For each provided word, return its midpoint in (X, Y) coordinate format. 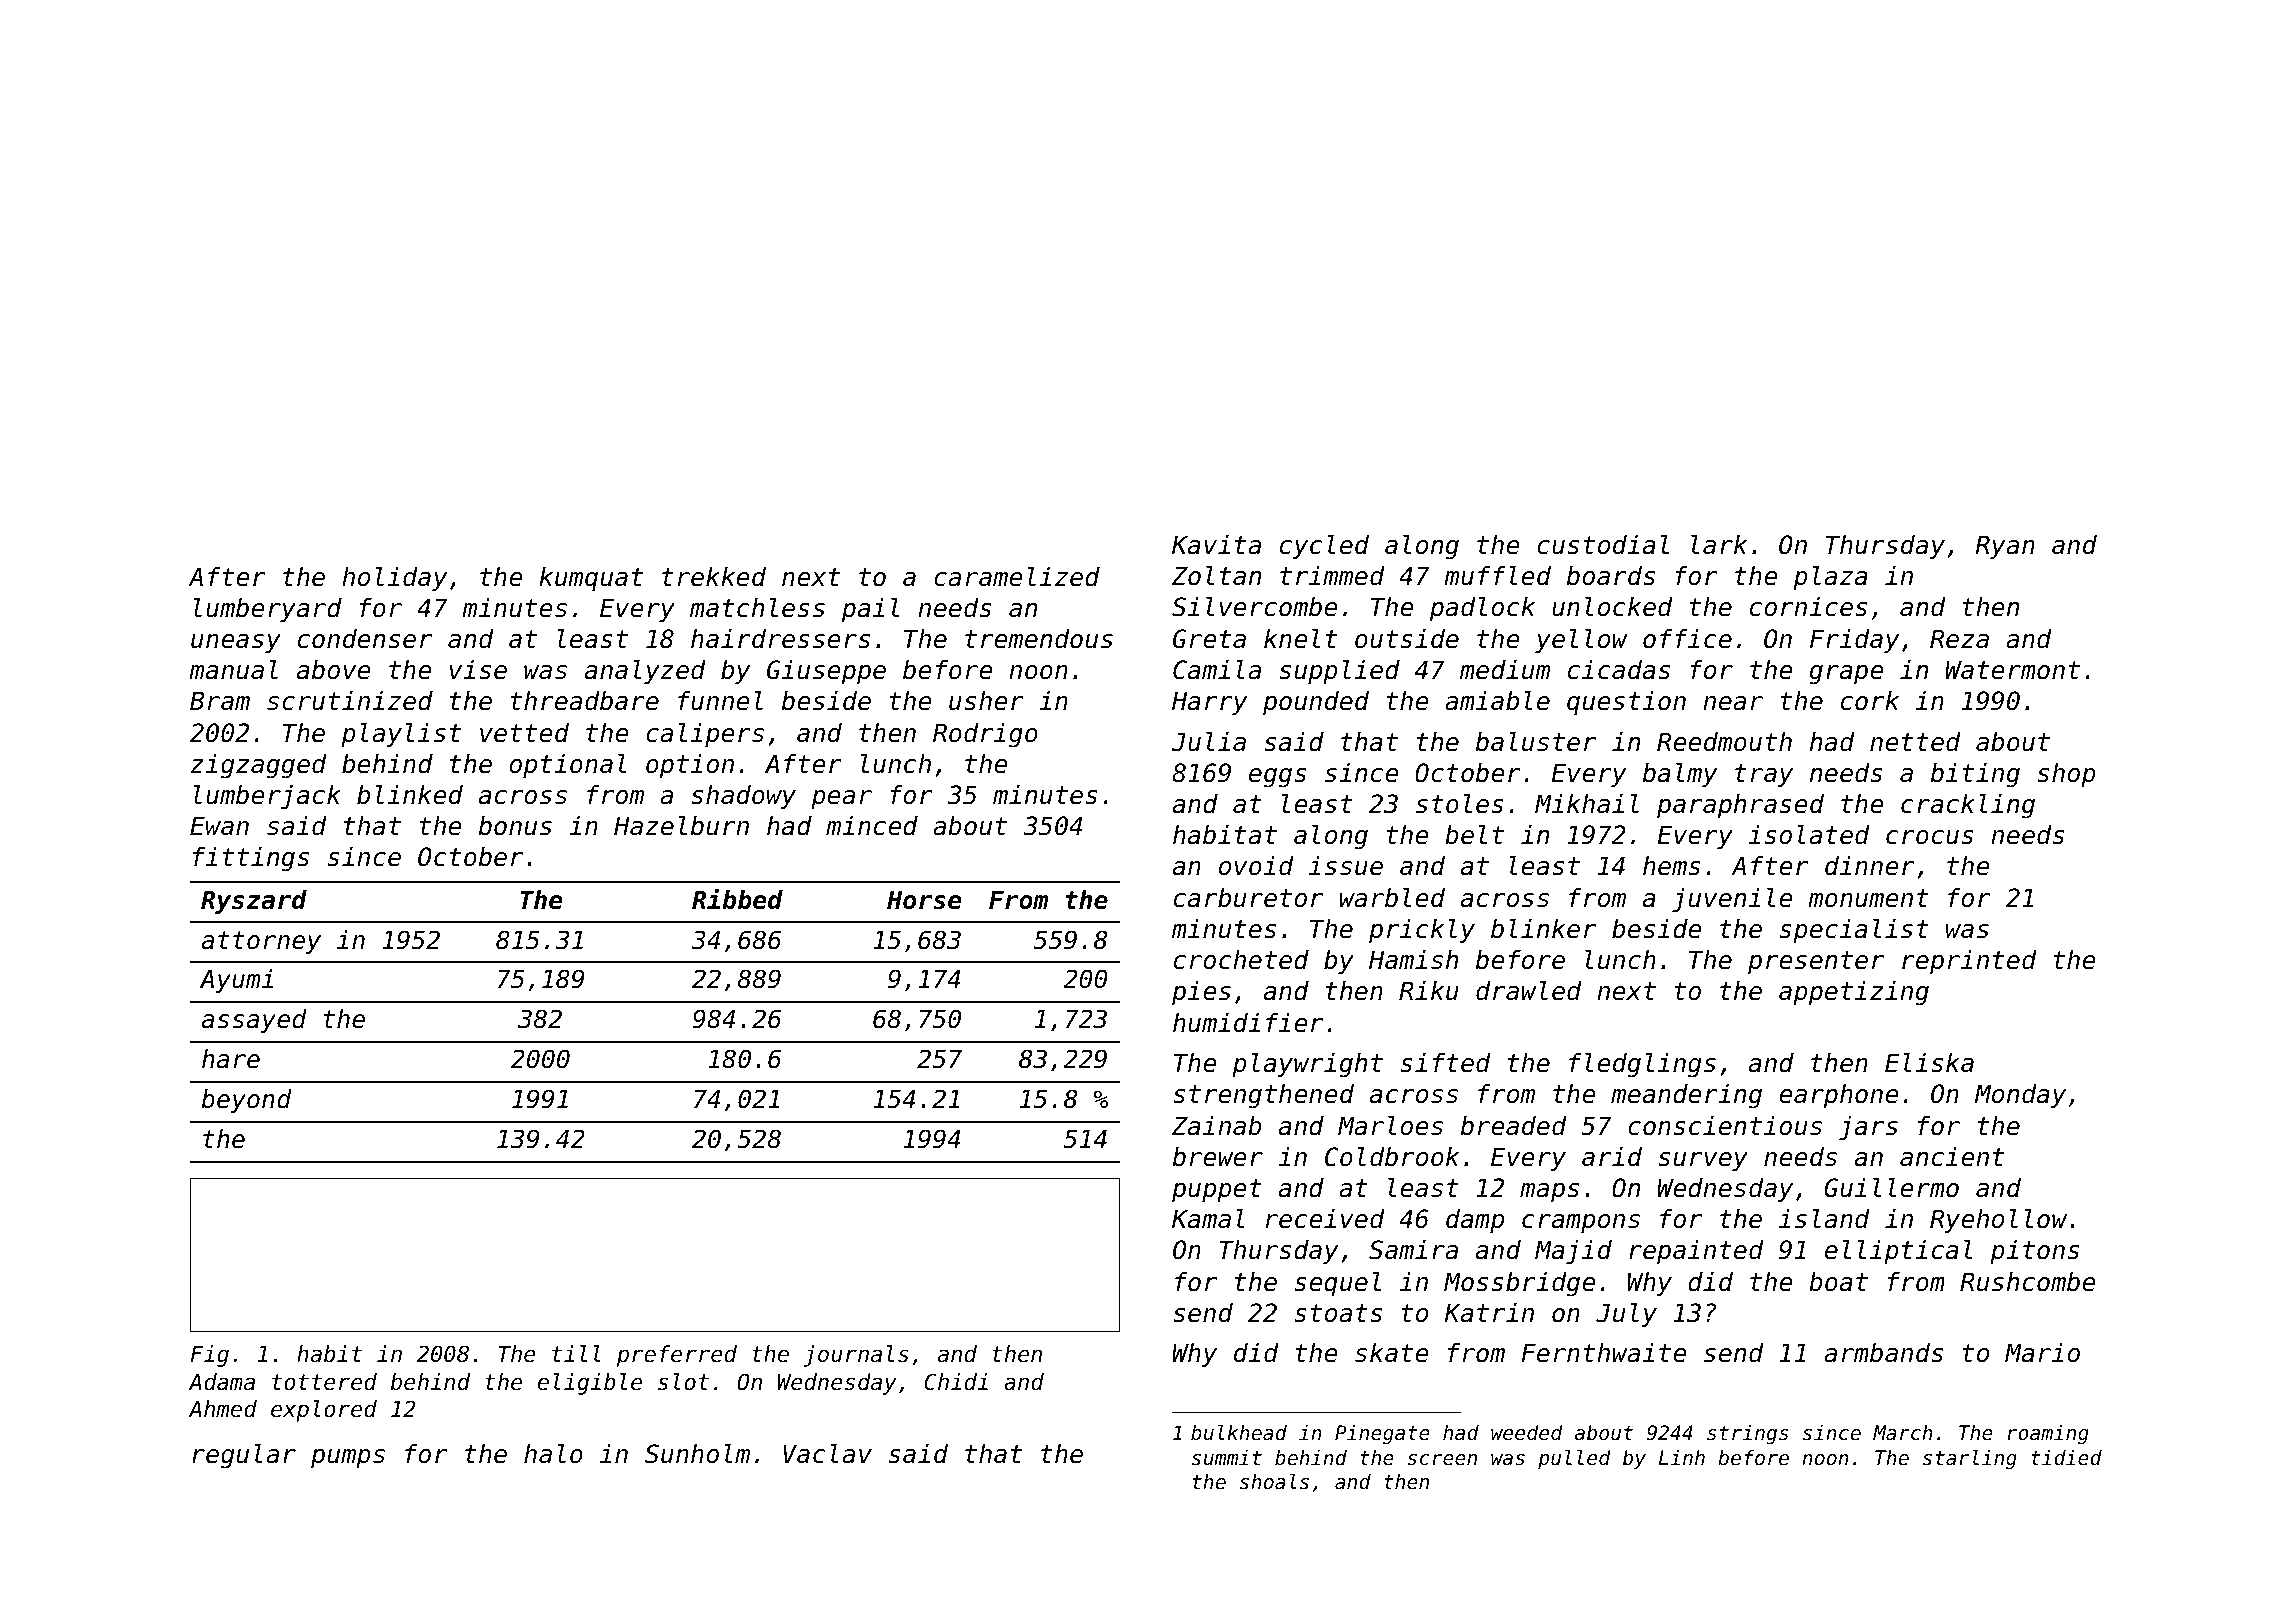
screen (1442, 1460)
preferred (677, 1356)
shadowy (743, 797)
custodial (1603, 544)
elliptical (1898, 1251)
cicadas (1619, 670)
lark (1719, 544)
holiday (395, 578)
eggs (1278, 778)
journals (856, 1356)
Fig (210, 1356)
